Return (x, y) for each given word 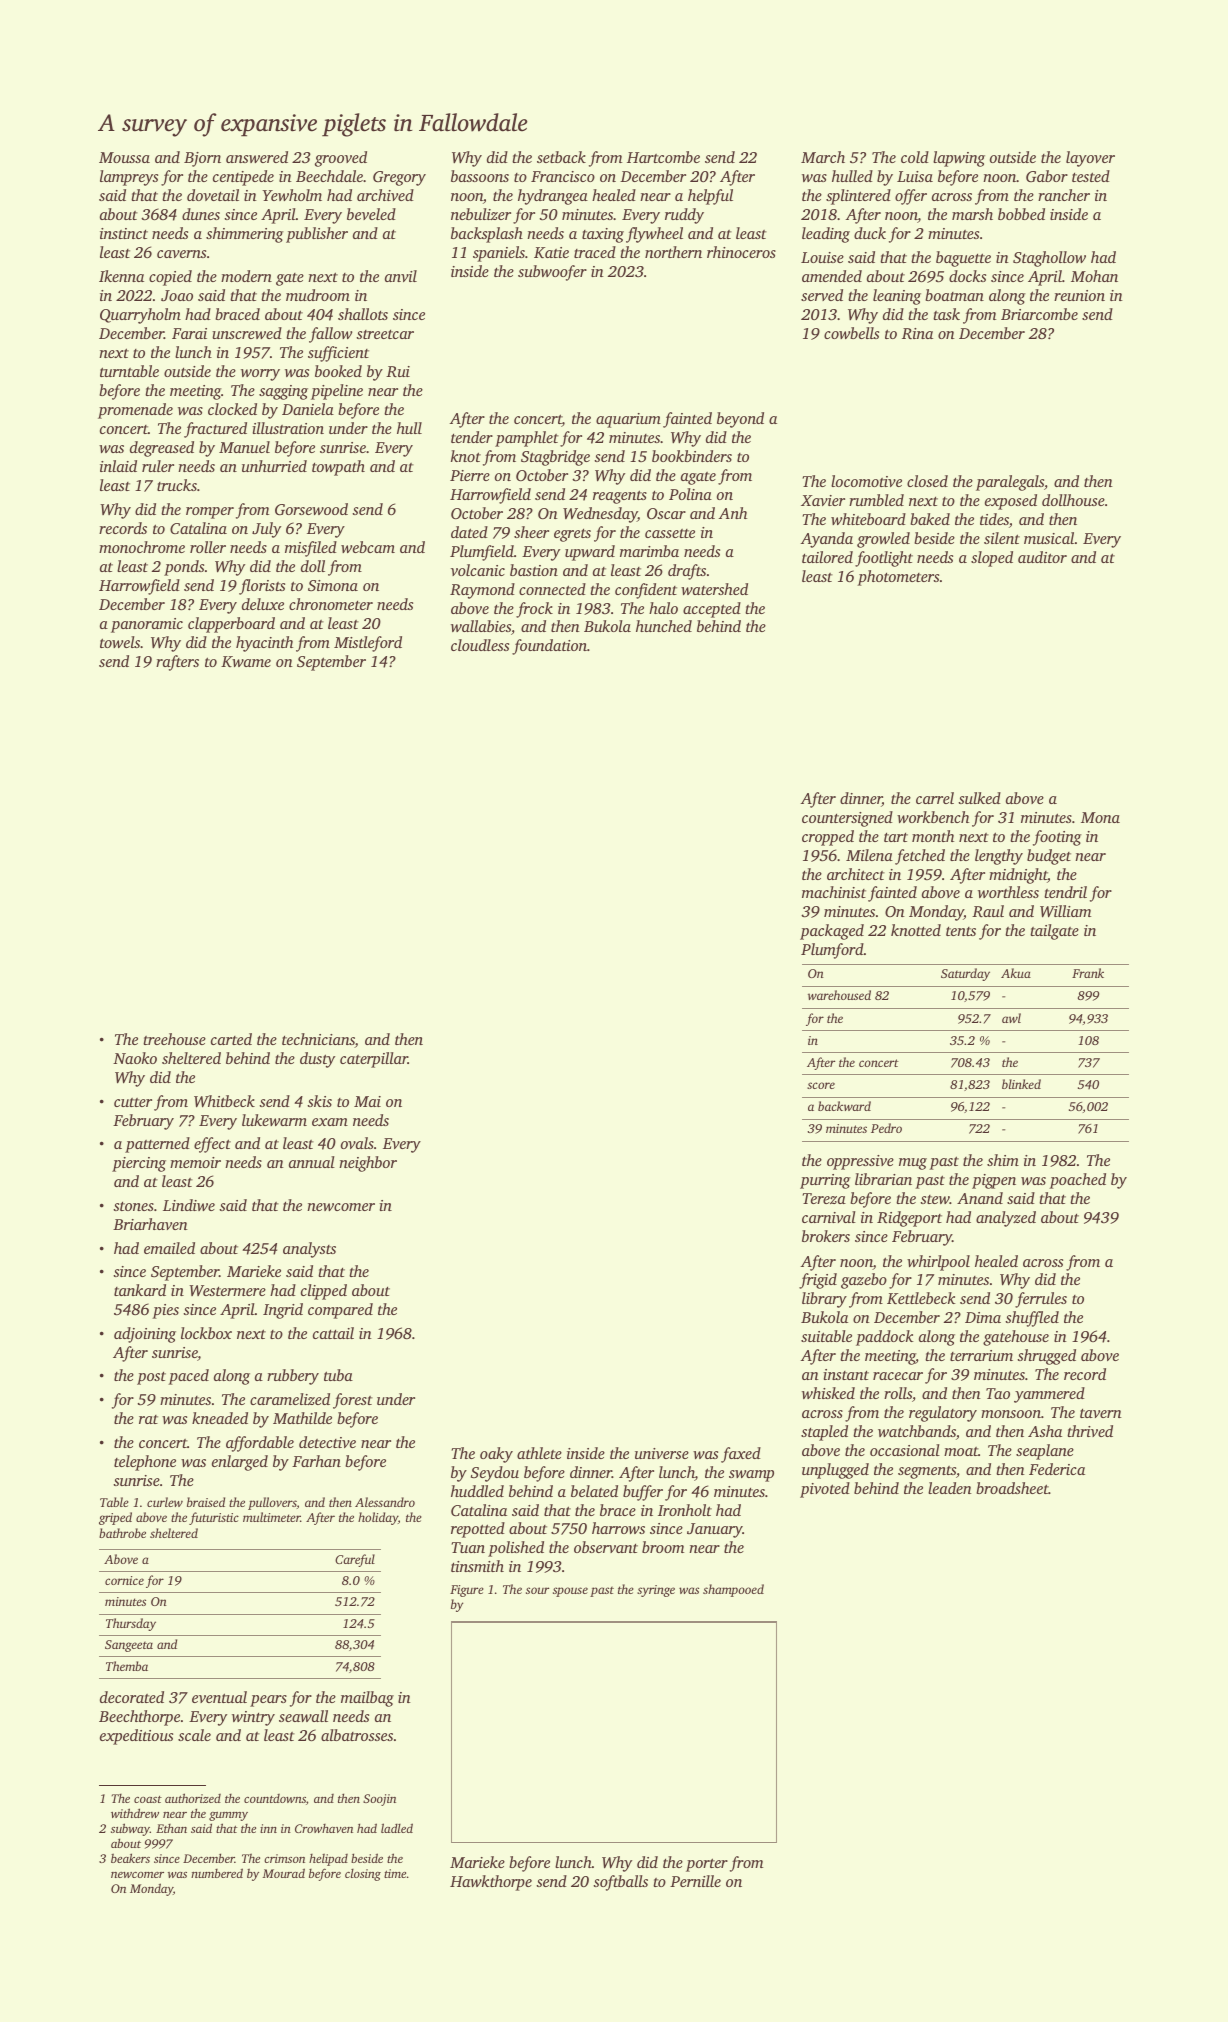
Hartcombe (663, 157)
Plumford (832, 951)
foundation (549, 647)
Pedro (886, 1128)
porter (707, 1865)
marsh (972, 214)
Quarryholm (140, 316)
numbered (217, 1873)
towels (120, 642)
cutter (133, 1102)
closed (927, 481)
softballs (620, 1883)
